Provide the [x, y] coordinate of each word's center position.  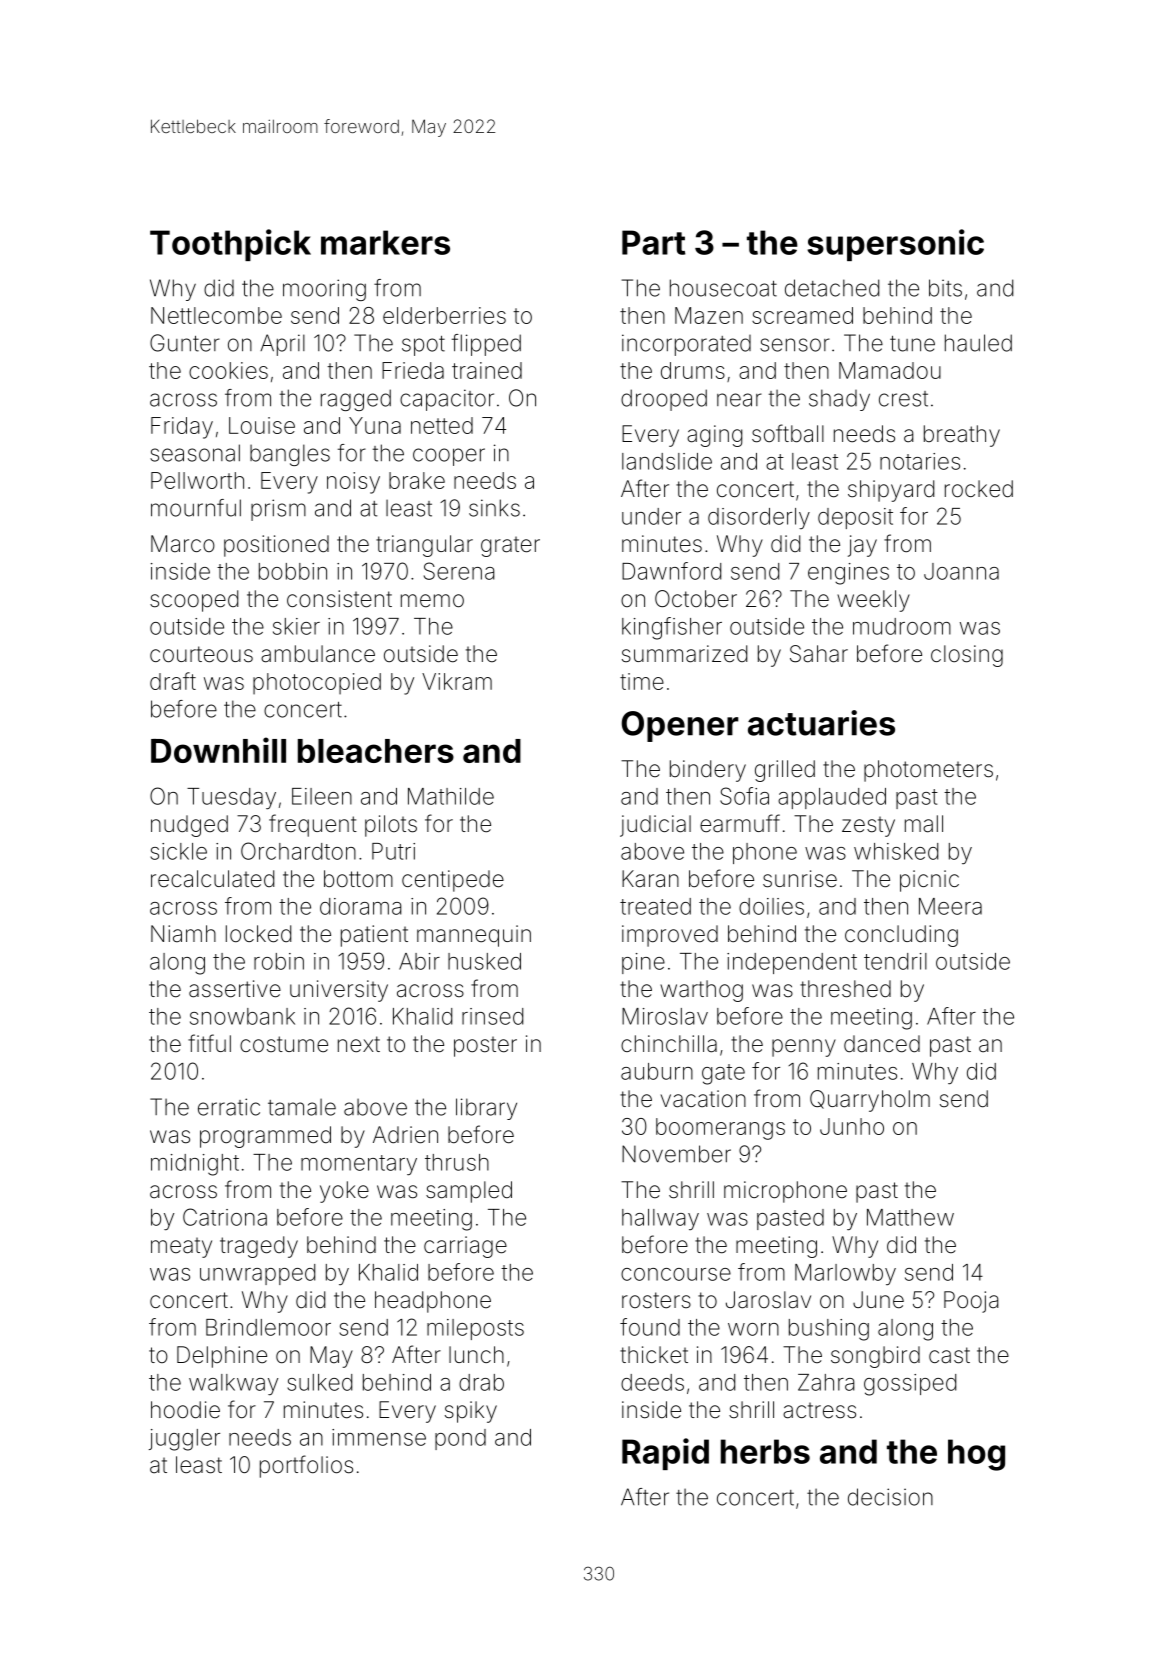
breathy [962, 436]
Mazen [709, 315]
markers [385, 242]
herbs [765, 1451]
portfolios [306, 1466]
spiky [471, 1412]
